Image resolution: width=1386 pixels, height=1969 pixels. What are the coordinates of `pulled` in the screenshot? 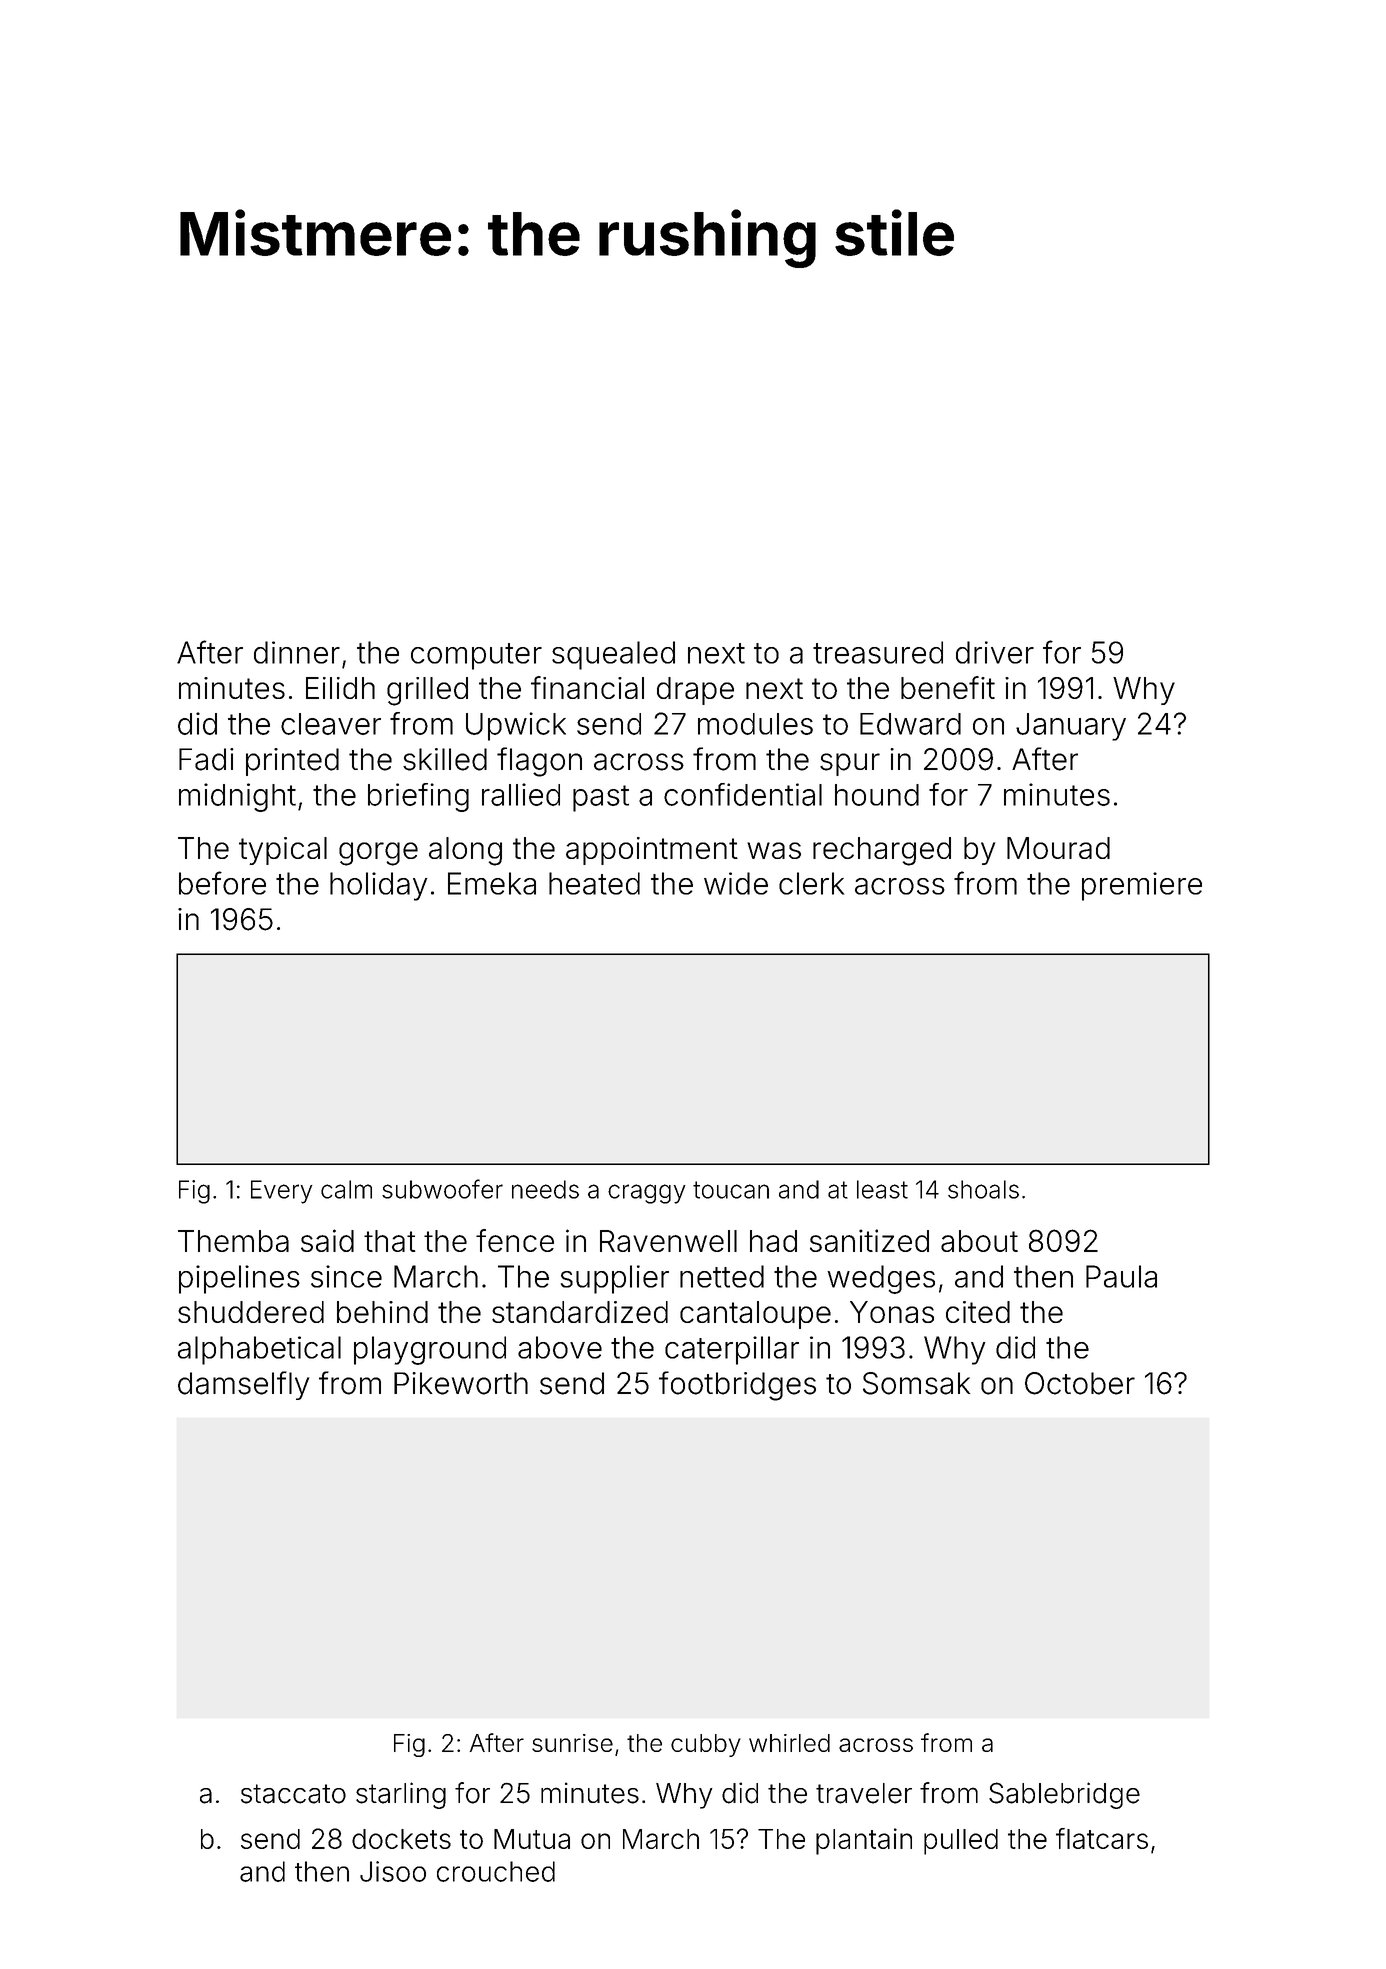 It's located at (961, 1842).
